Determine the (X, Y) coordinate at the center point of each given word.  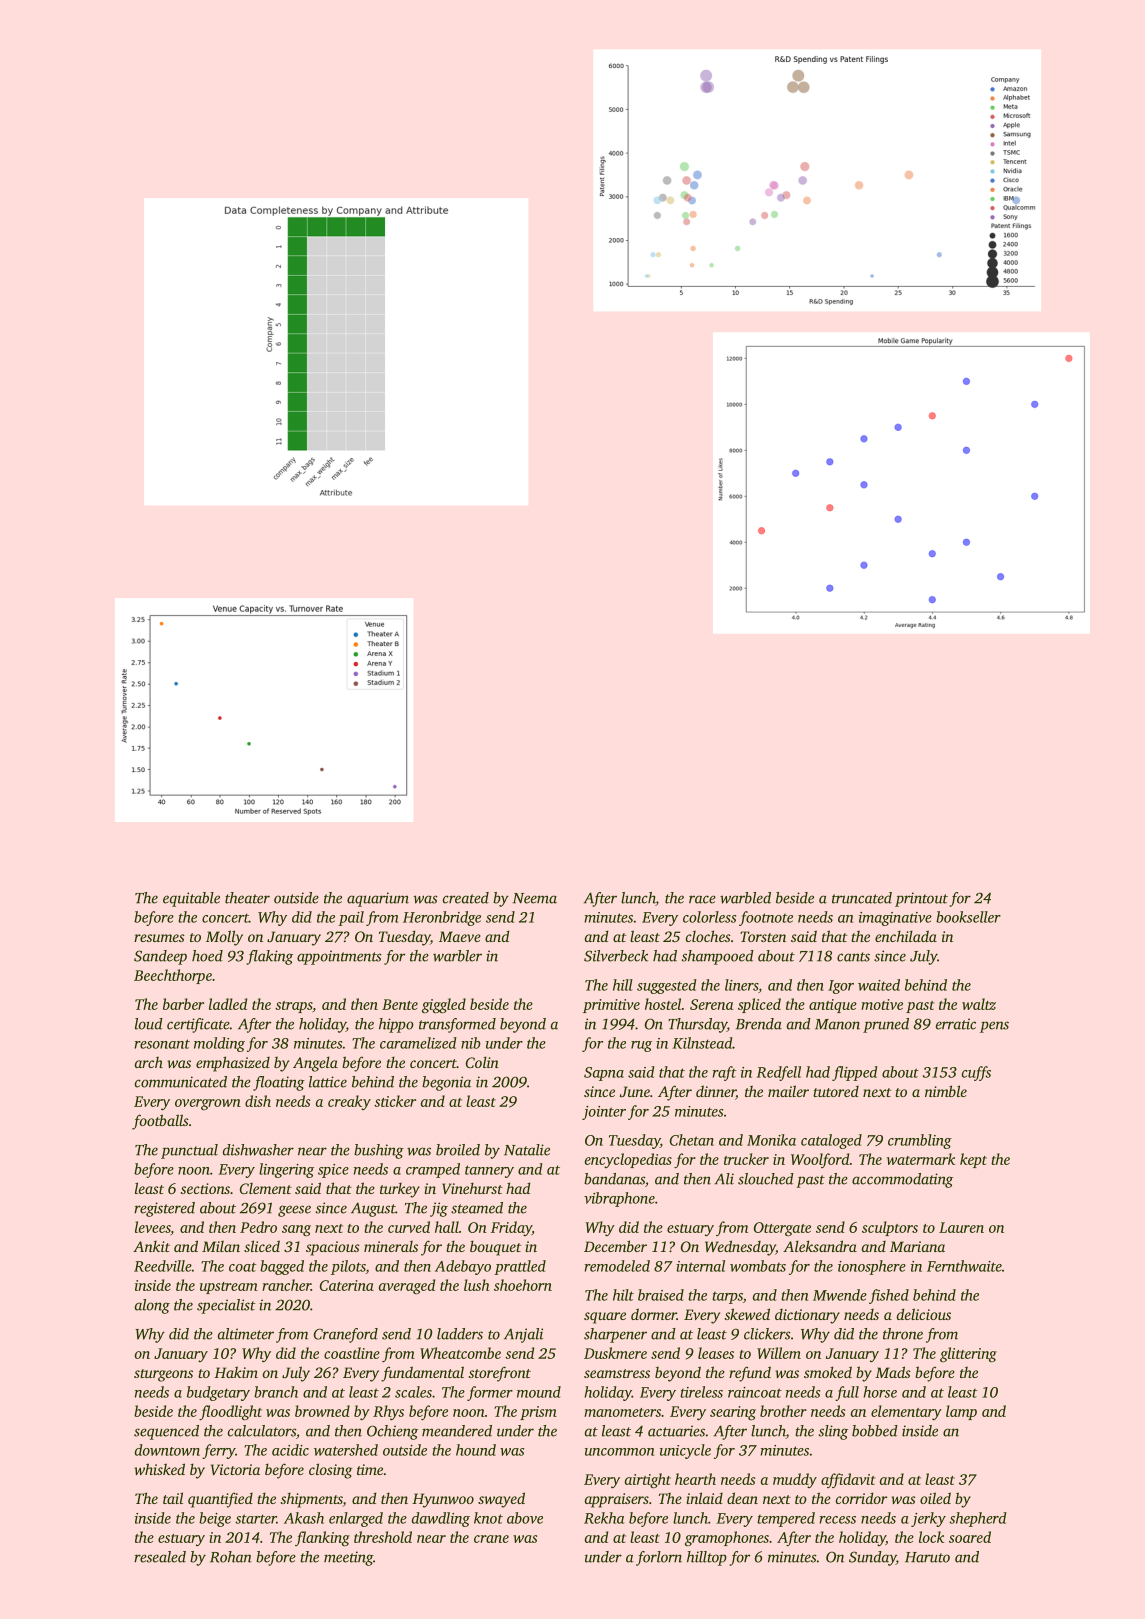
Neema (535, 898)
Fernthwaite (964, 1266)
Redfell (779, 1073)
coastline (352, 1353)
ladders (460, 1334)
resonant (162, 1044)
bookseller (968, 917)
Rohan (231, 1557)
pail (351, 918)
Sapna (604, 1074)
